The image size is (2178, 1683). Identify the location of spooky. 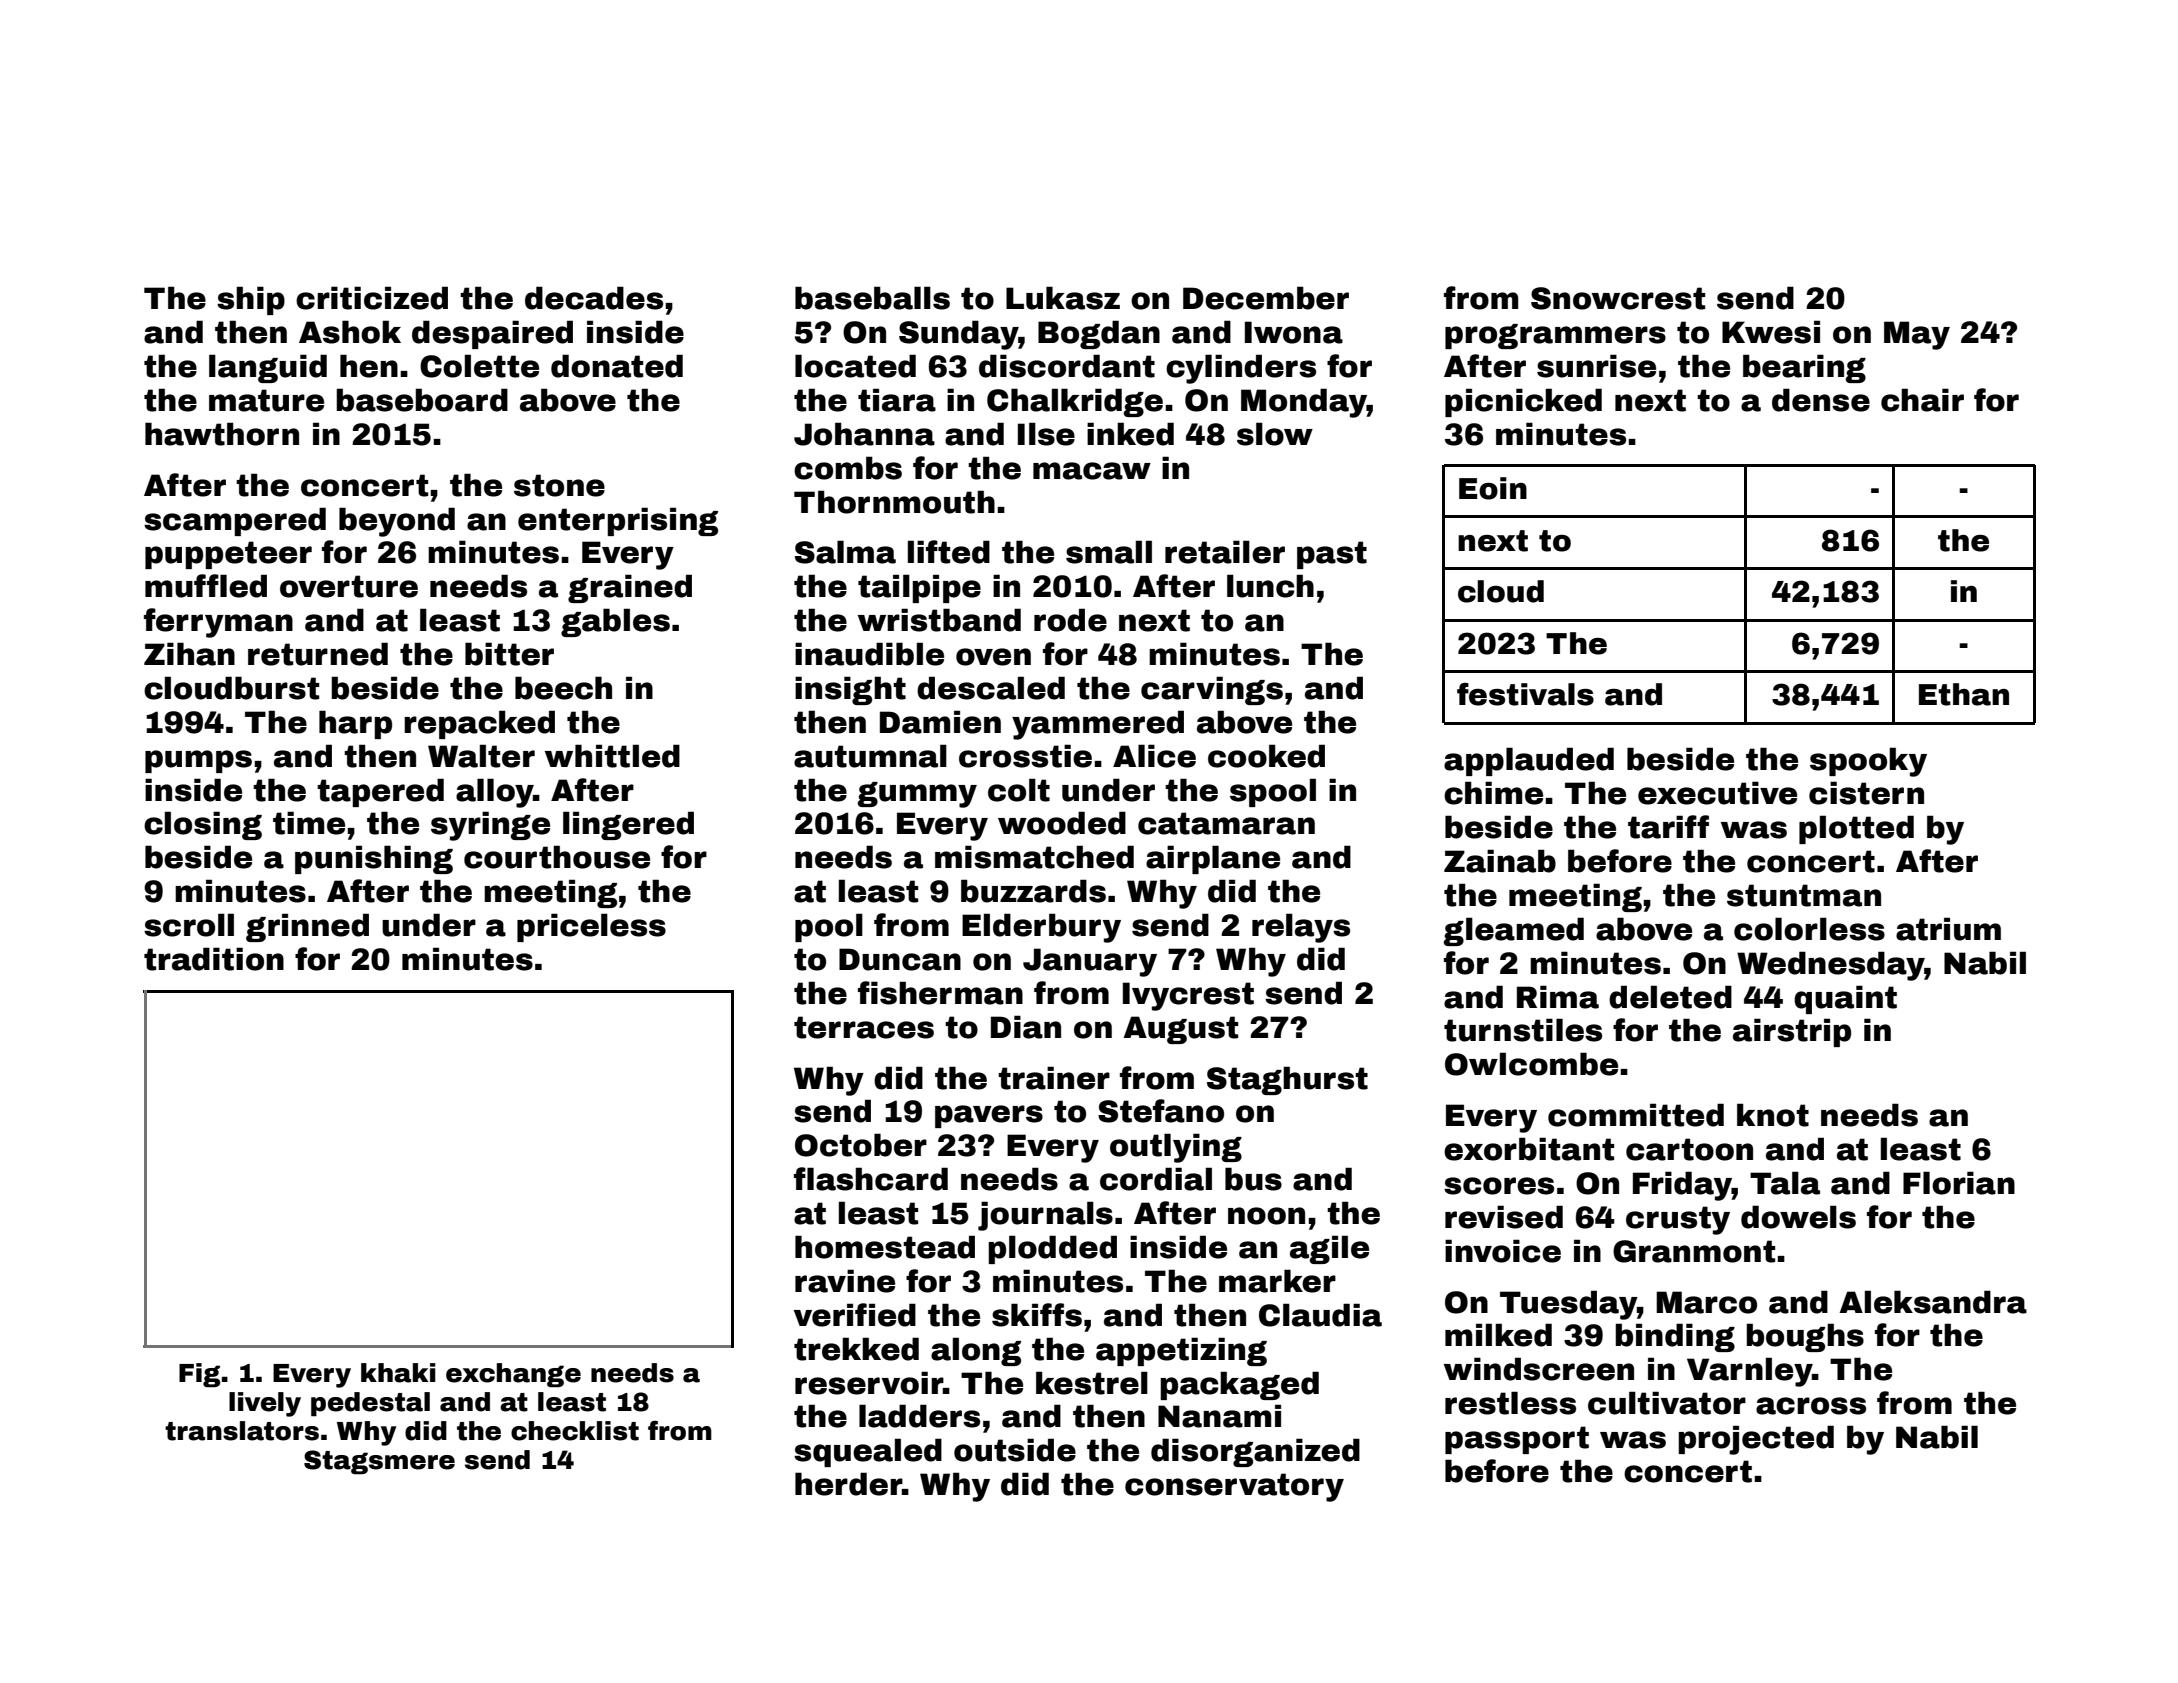
(1868, 762).
